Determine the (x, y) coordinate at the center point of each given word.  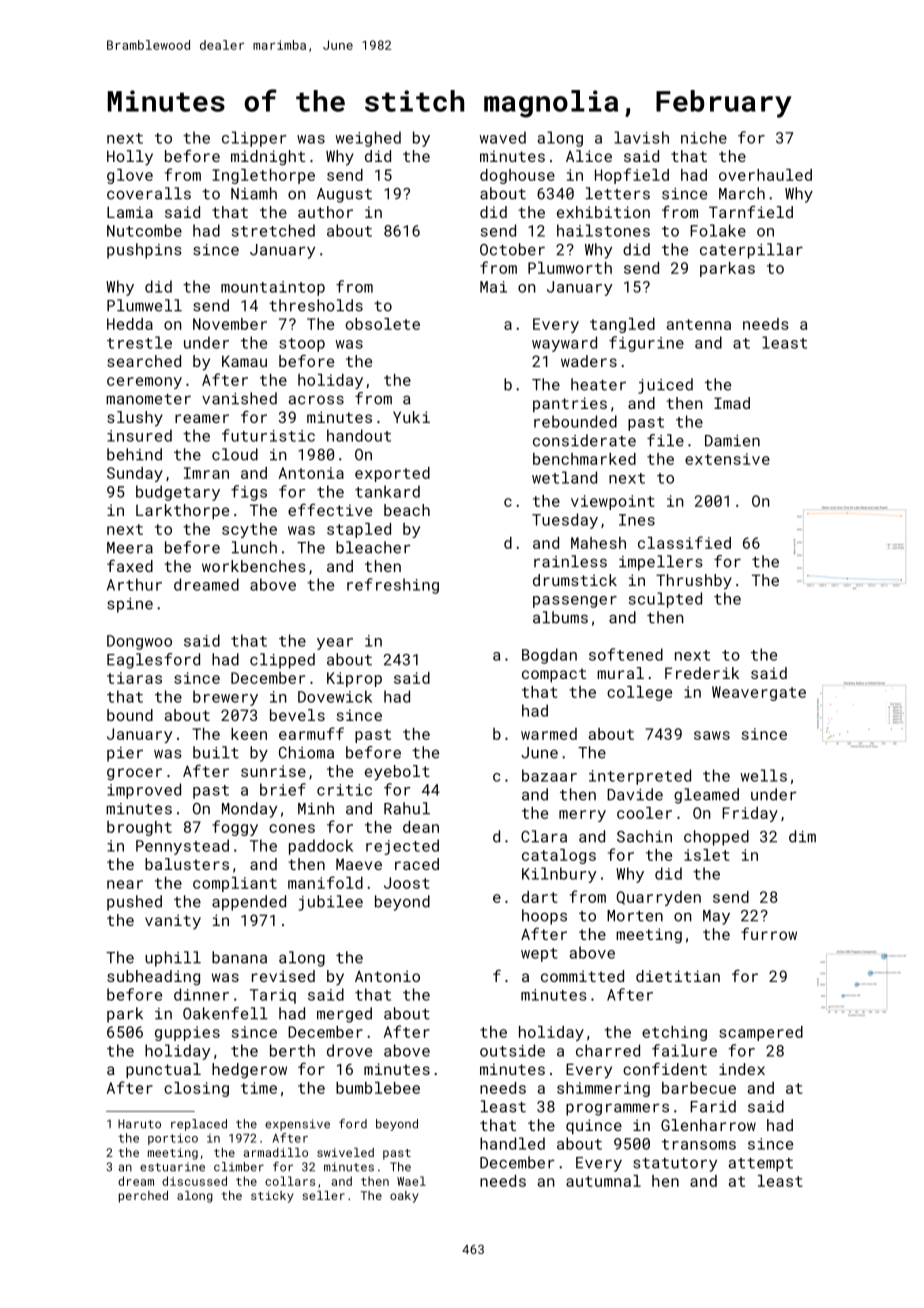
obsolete (382, 324)
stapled (359, 530)
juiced (665, 386)
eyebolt (397, 773)
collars (290, 1181)
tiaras (134, 678)
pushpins (144, 251)
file (665, 440)
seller (323, 1195)
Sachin (644, 836)
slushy (135, 419)
